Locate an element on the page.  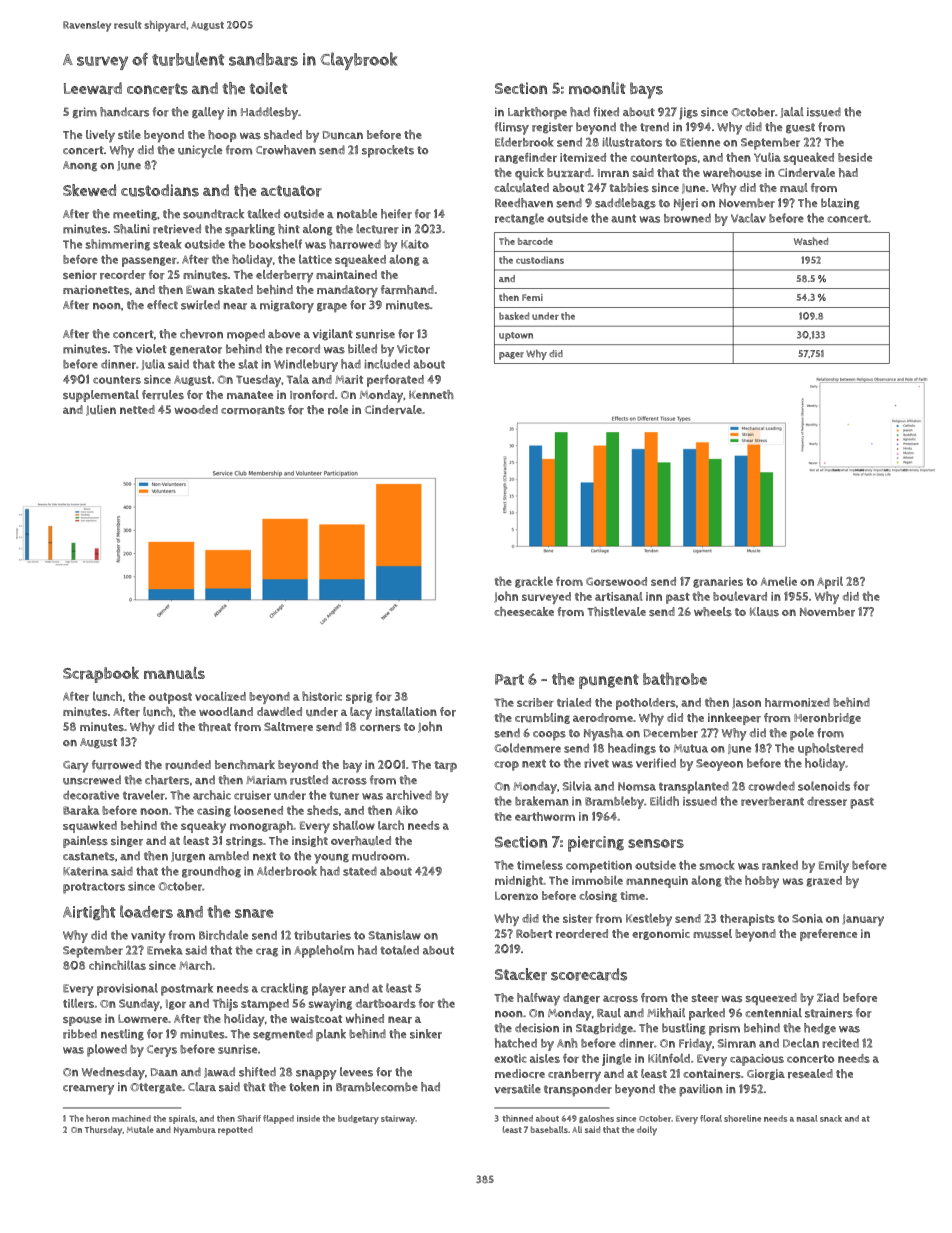
Goldenmere is located at coordinates (527, 748).
